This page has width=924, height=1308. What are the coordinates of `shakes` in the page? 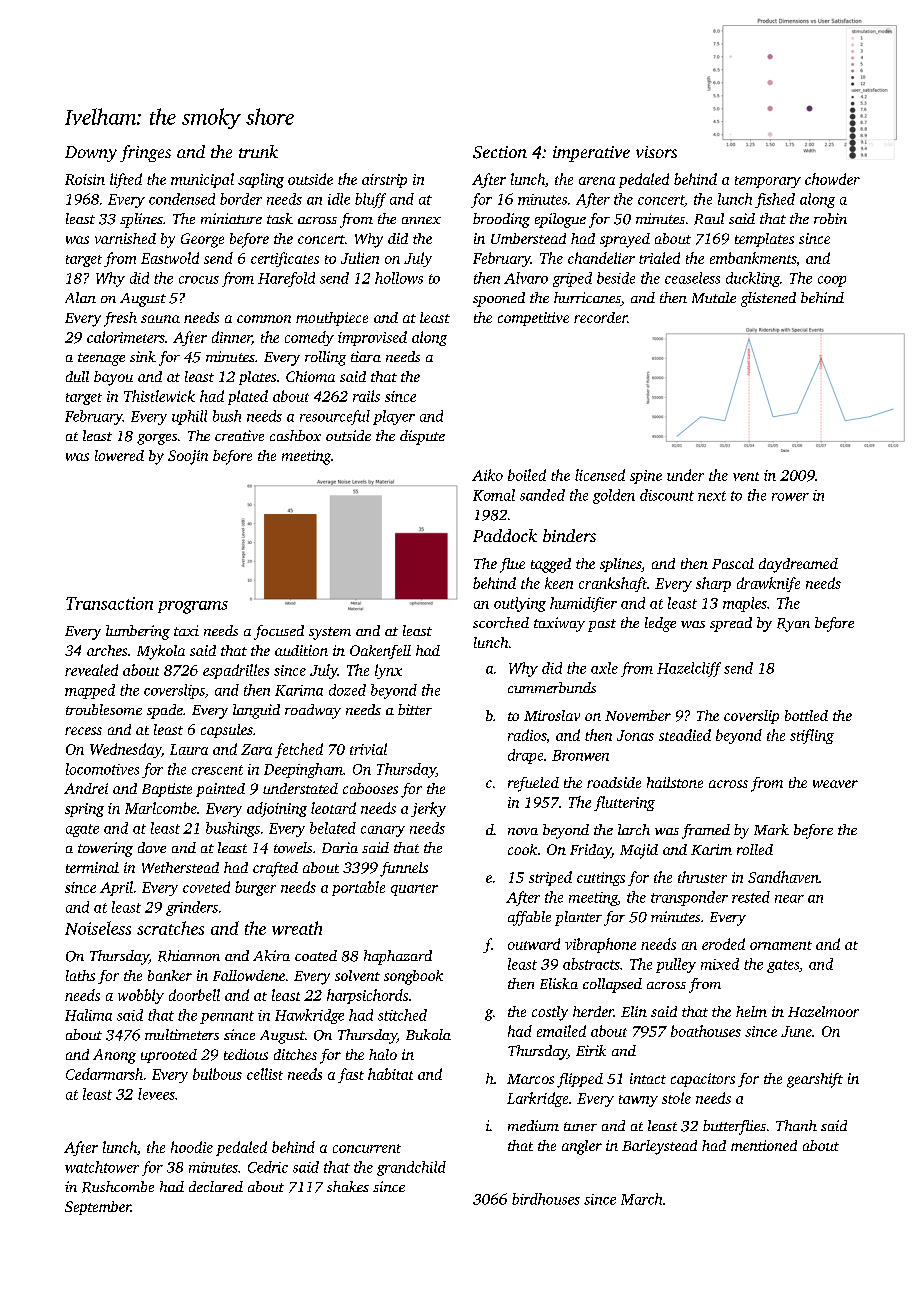 It's located at (348, 1186).
